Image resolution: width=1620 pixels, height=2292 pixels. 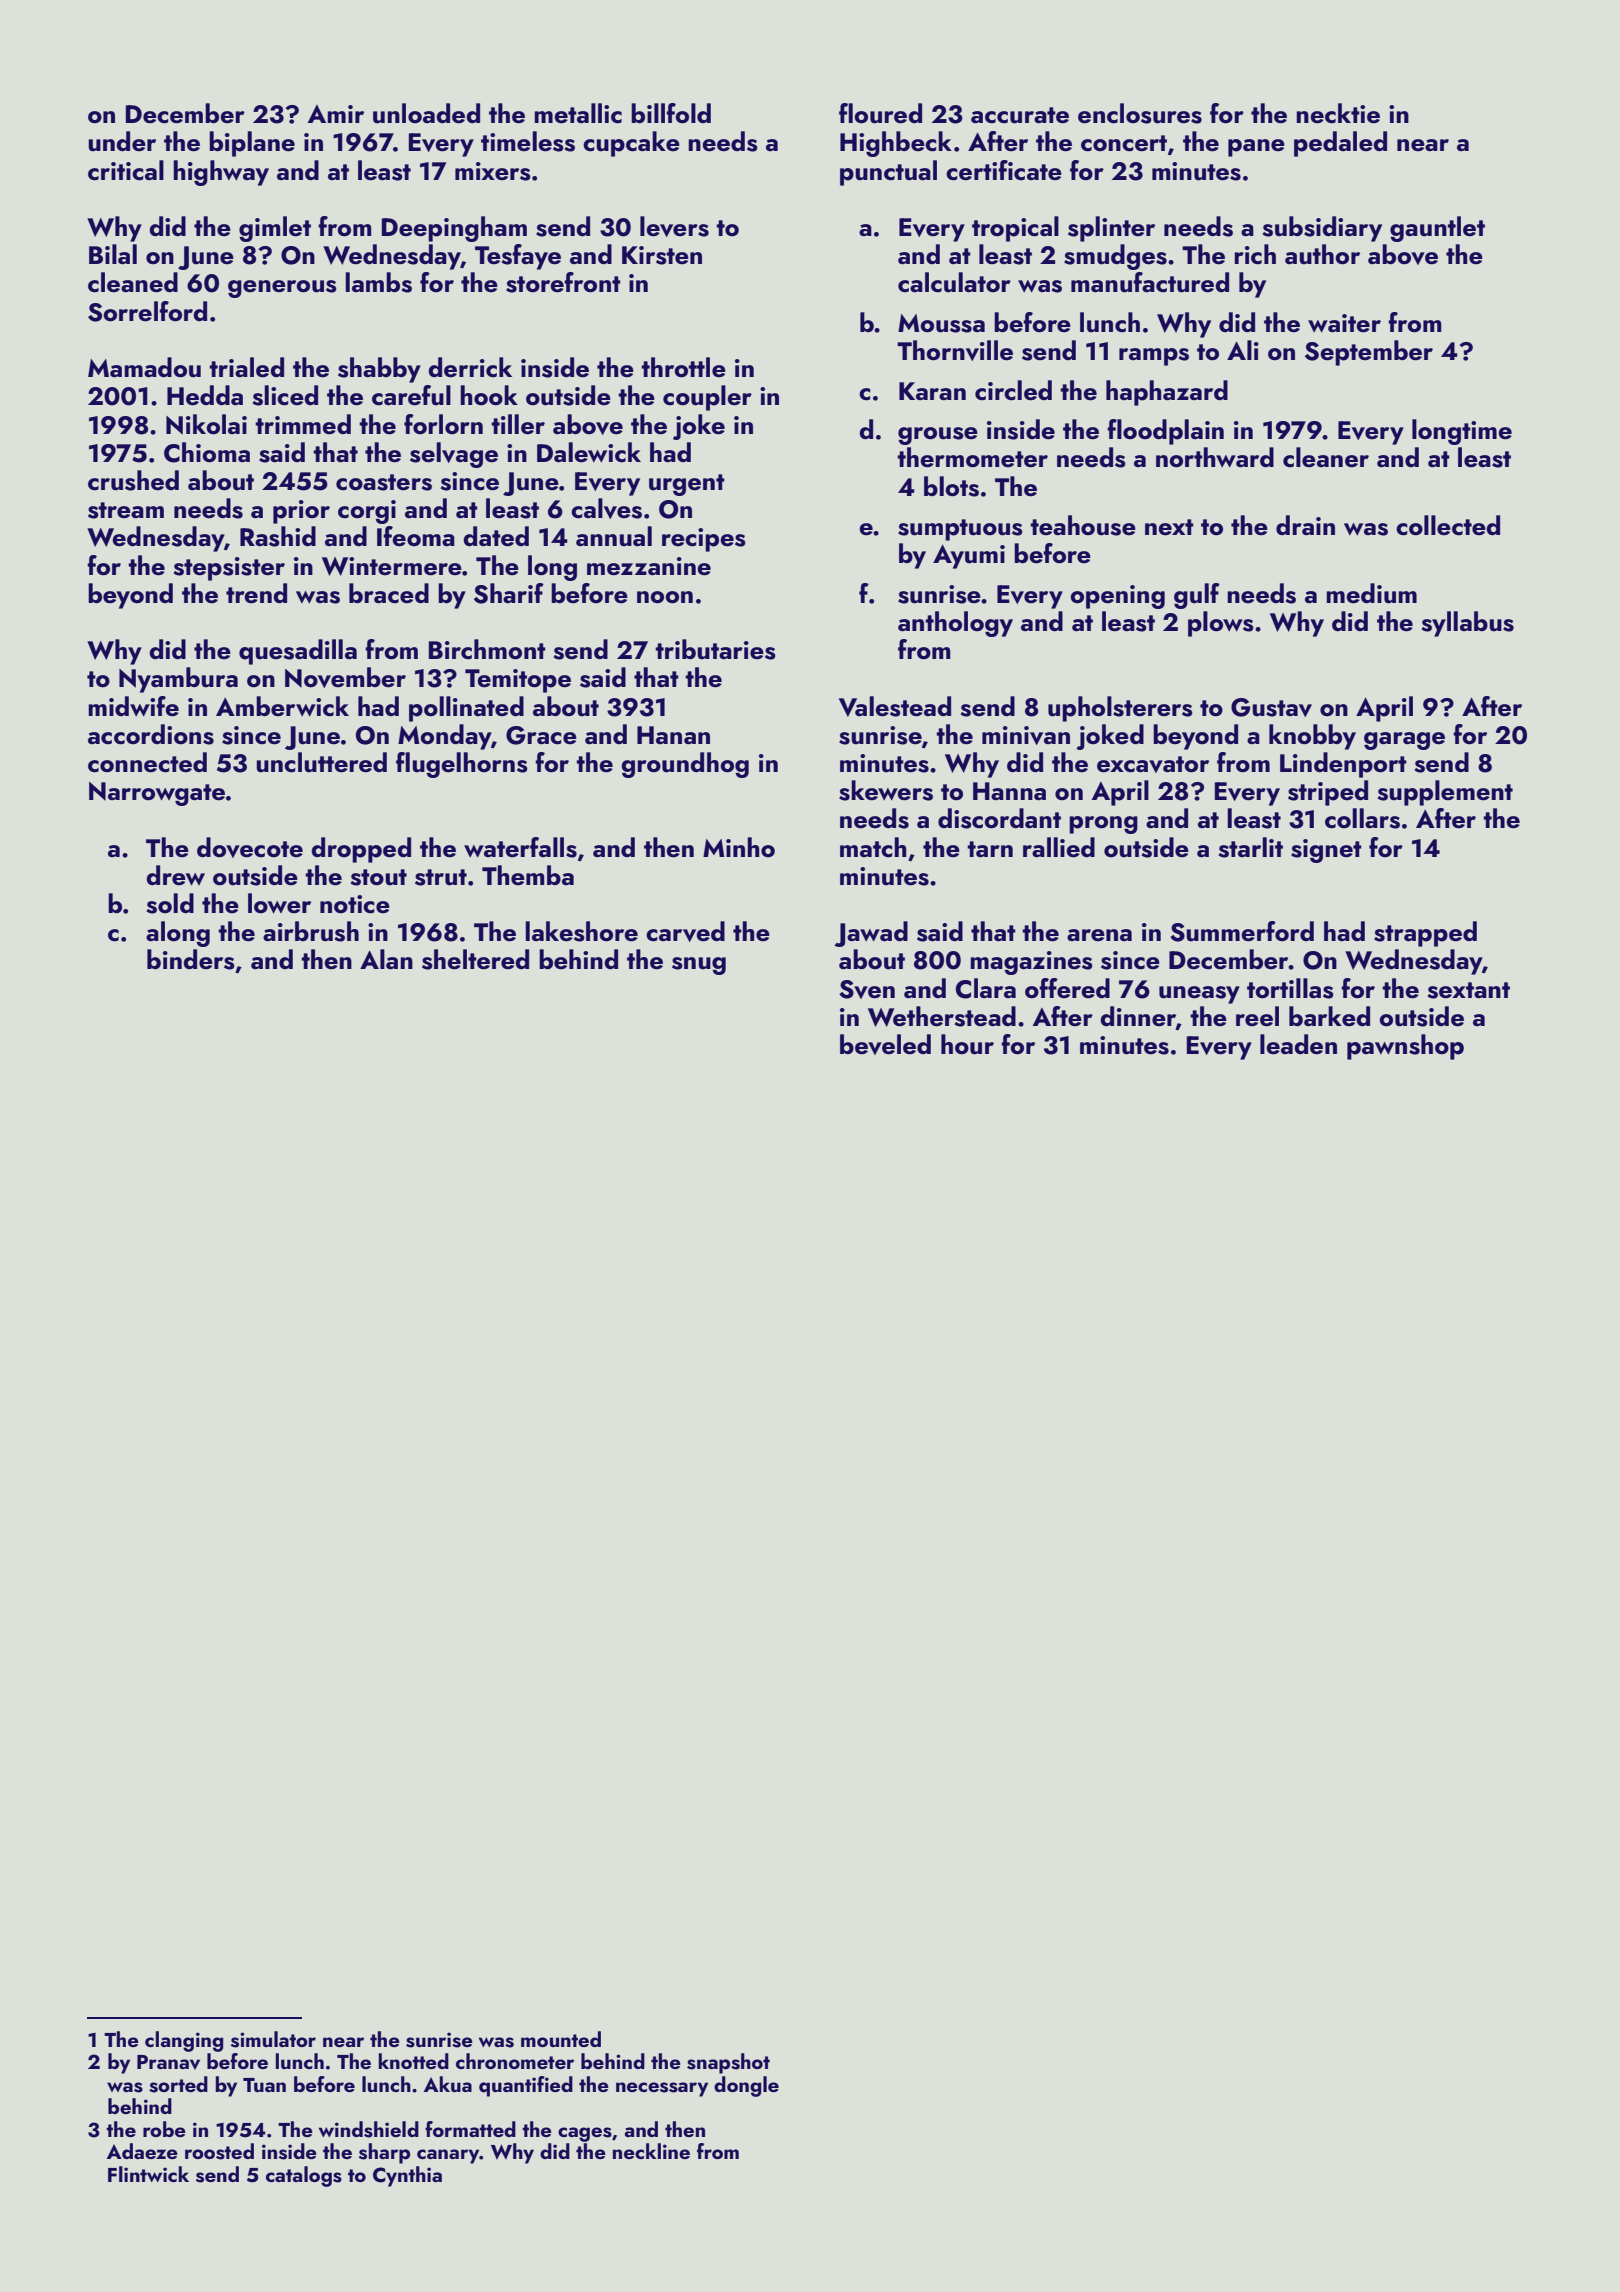 What do you see at coordinates (1120, 709) in the screenshot?
I see `upholsterers` at bounding box center [1120, 709].
